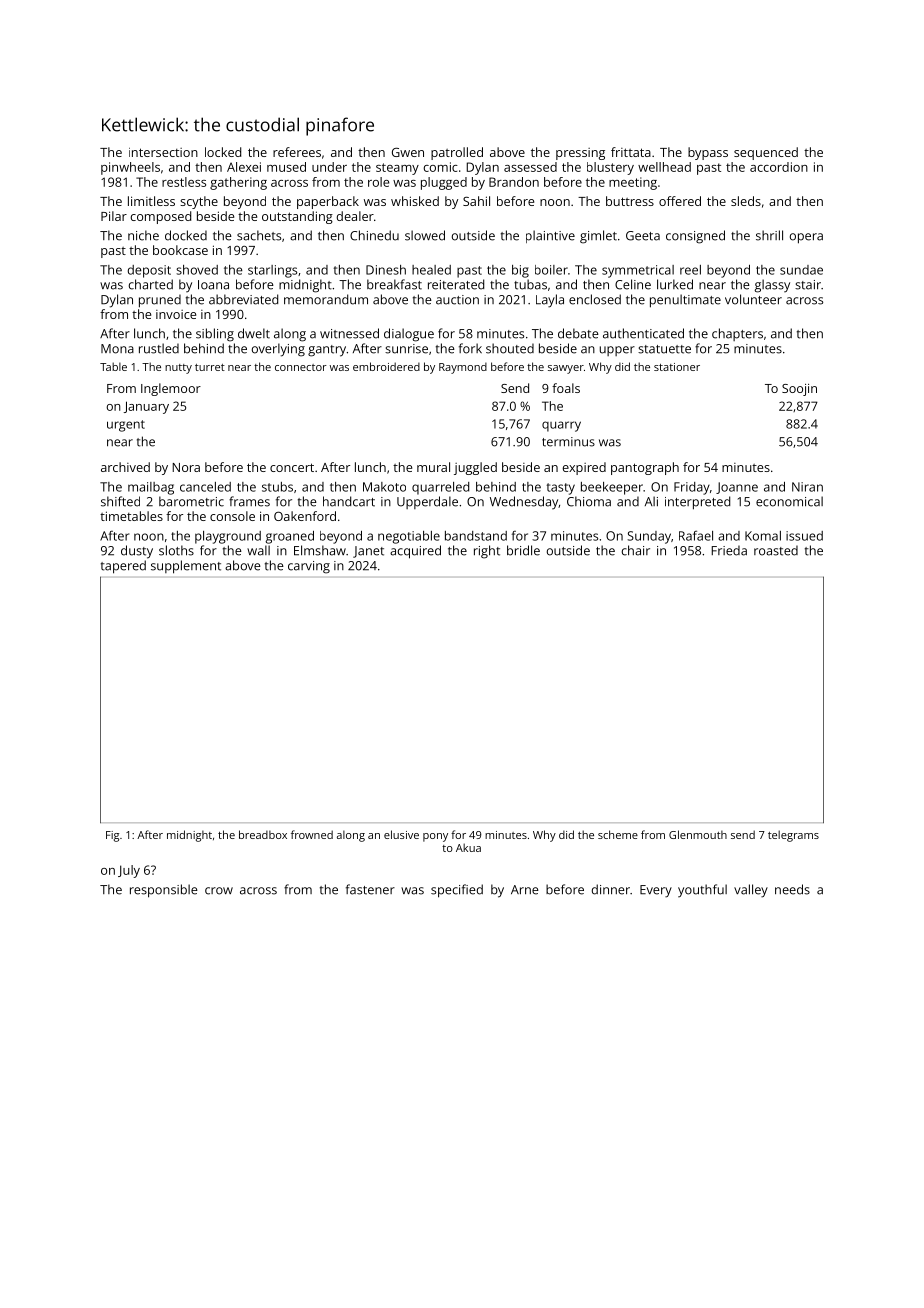 The width and height of the image is (924, 1308). Describe the element at coordinates (702, 891) in the image. I see `youthful` at that location.
